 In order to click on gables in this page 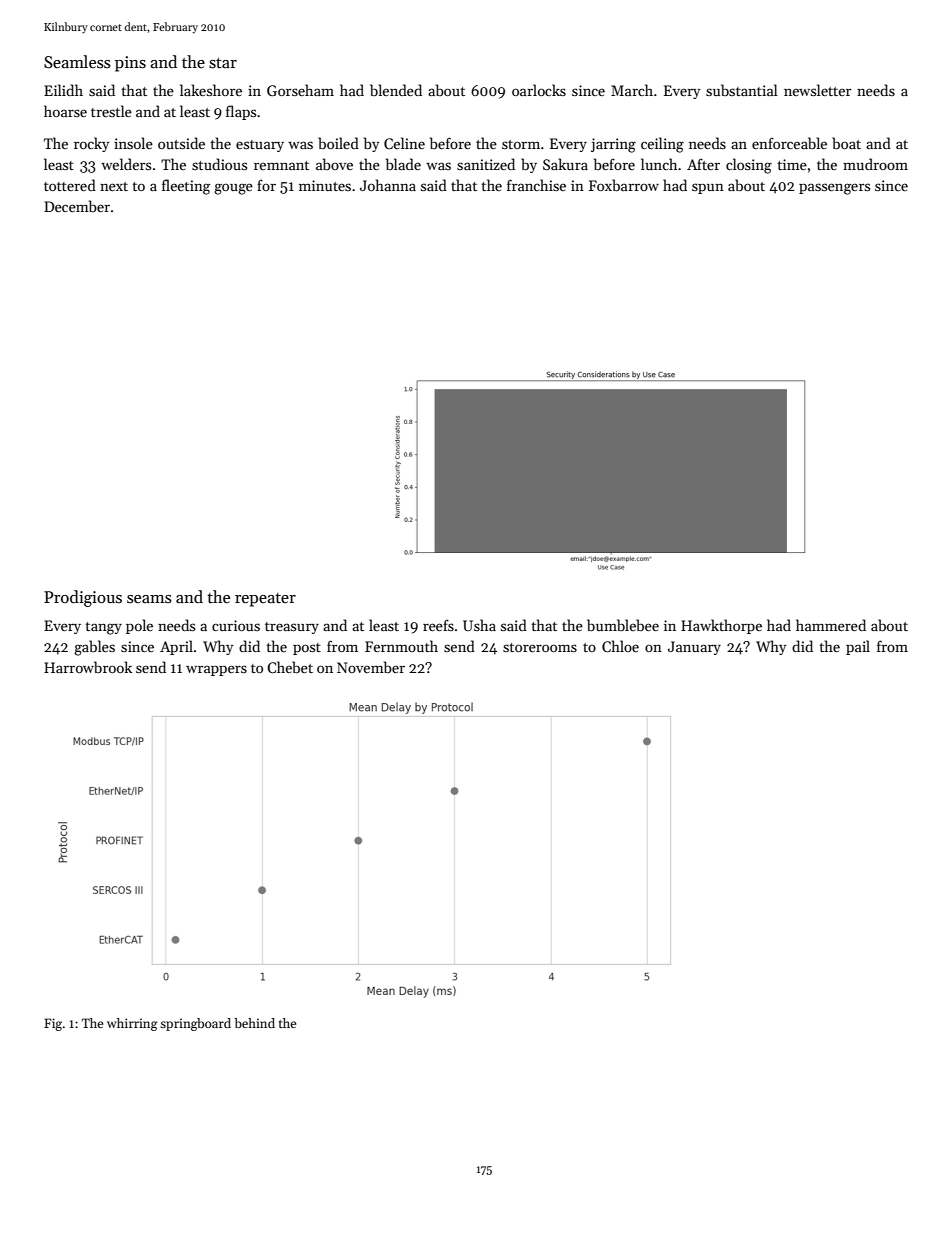, I will do `click(94, 648)`.
